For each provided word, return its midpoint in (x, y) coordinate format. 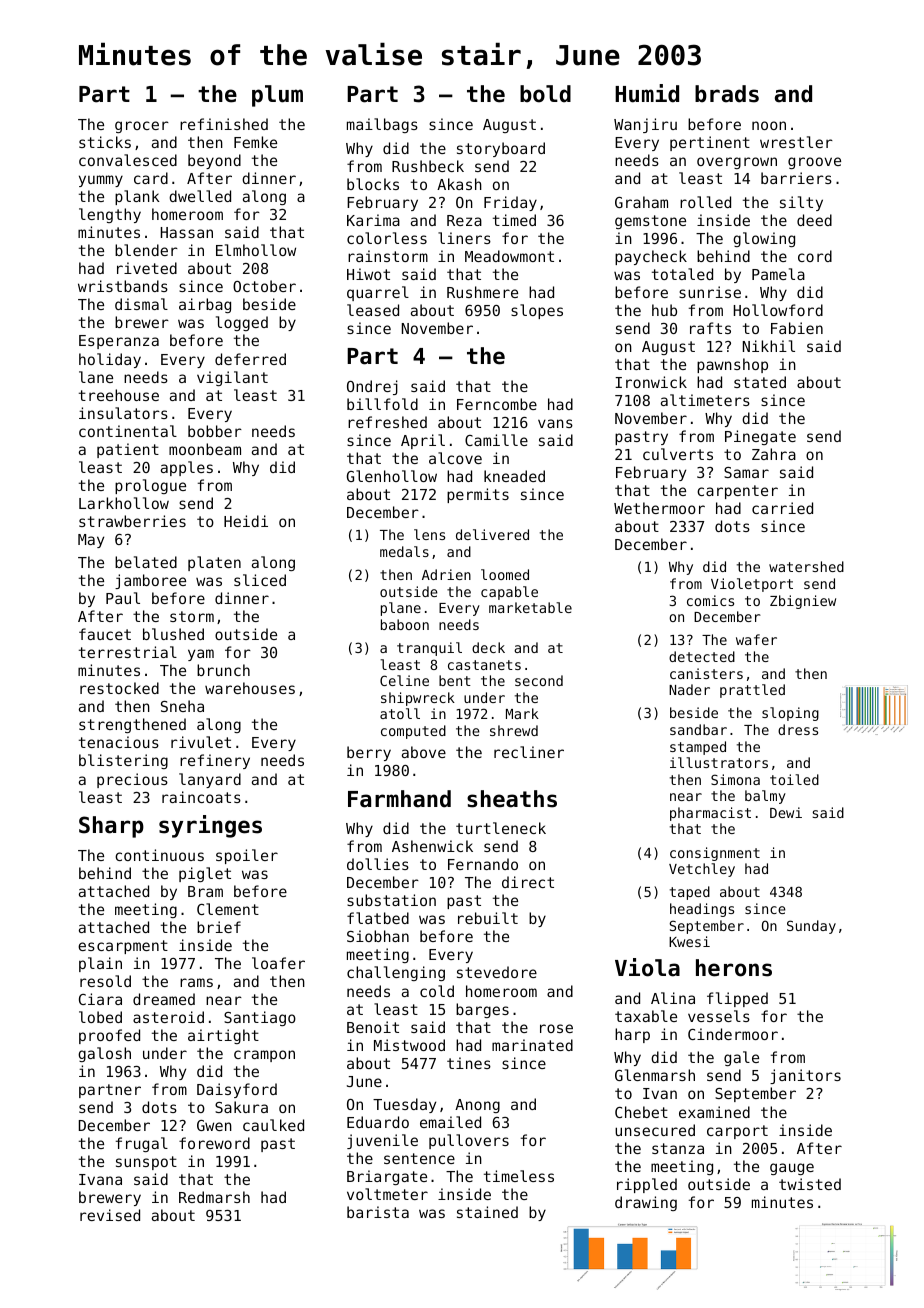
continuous (159, 855)
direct (528, 882)
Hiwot (368, 274)
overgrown (737, 163)
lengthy (110, 215)
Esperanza (119, 342)
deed (814, 220)
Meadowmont (509, 256)
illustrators (719, 762)
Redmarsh (214, 1197)
